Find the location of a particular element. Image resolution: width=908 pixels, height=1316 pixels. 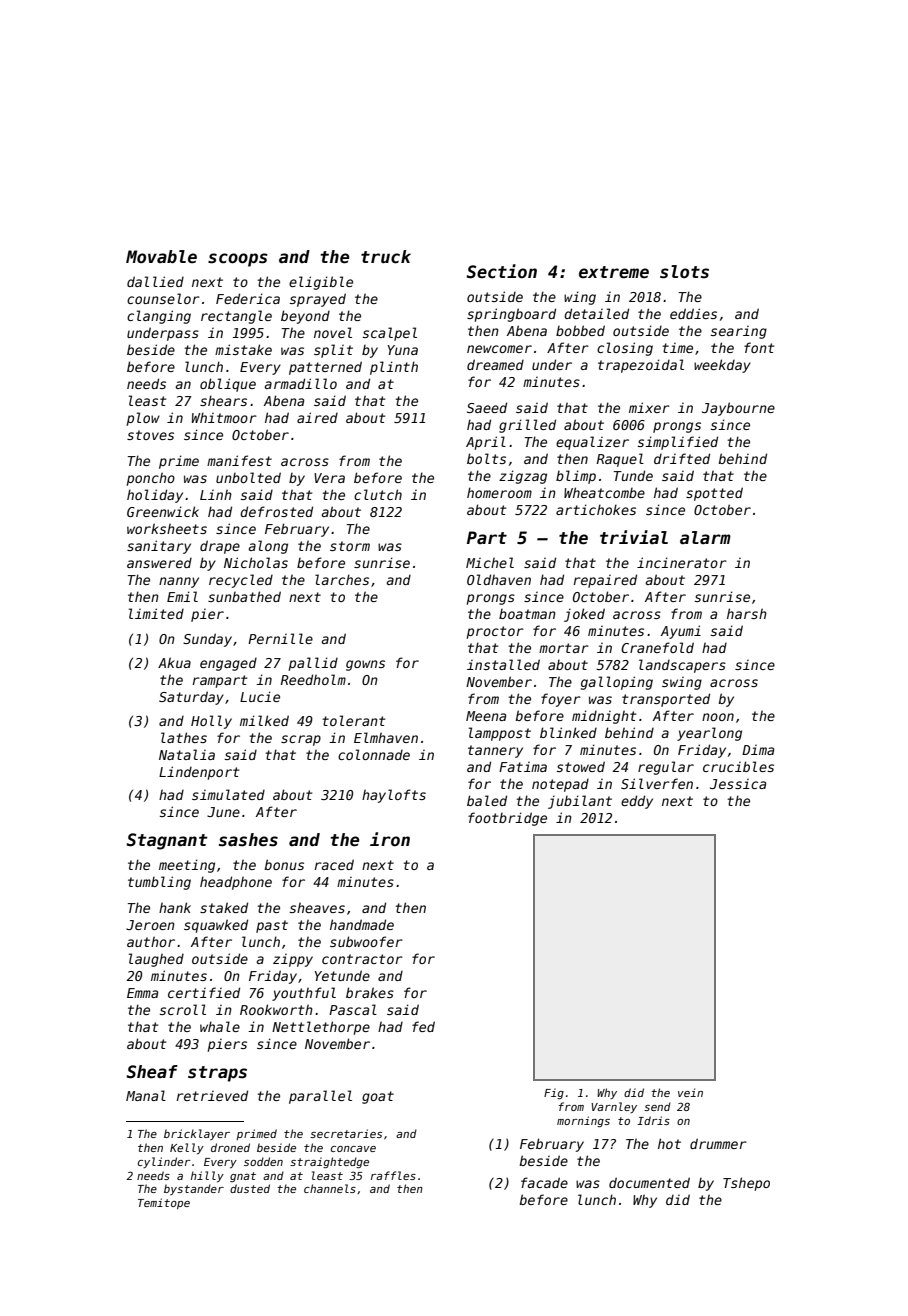

extreme is located at coordinates (614, 272).
